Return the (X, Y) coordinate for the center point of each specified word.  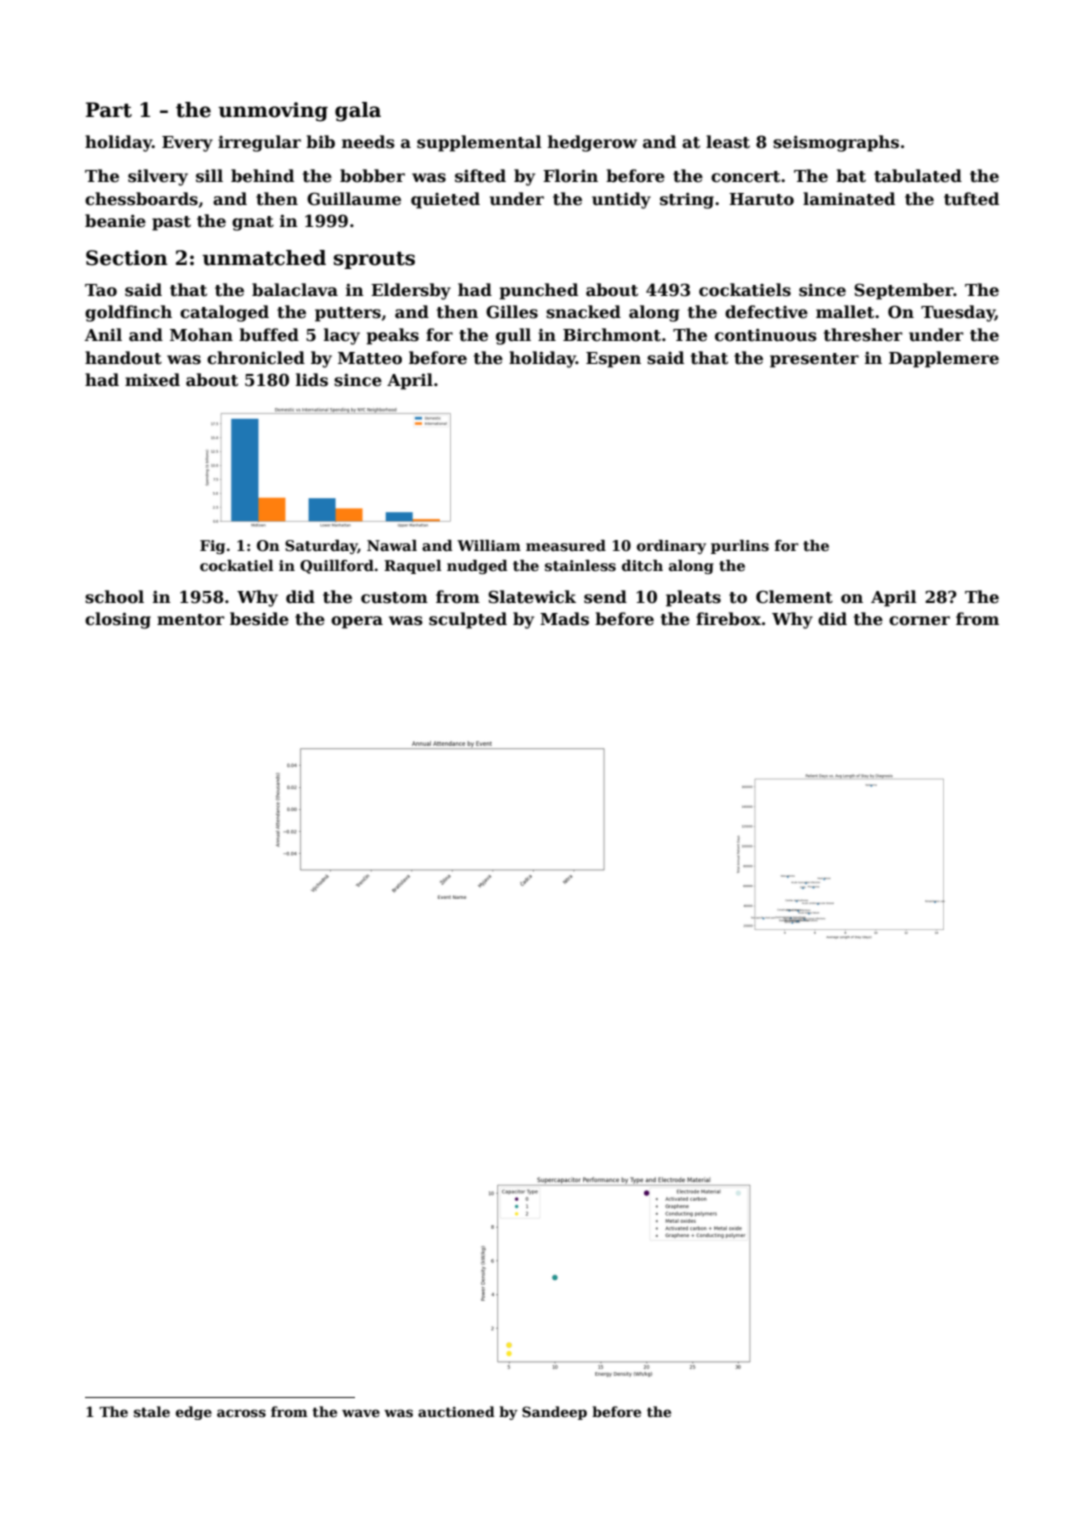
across (241, 1413)
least (728, 142)
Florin (570, 175)
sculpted (468, 620)
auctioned (456, 1411)
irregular (259, 143)
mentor (190, 620)
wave (361, 1413)
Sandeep (554, 1413)
